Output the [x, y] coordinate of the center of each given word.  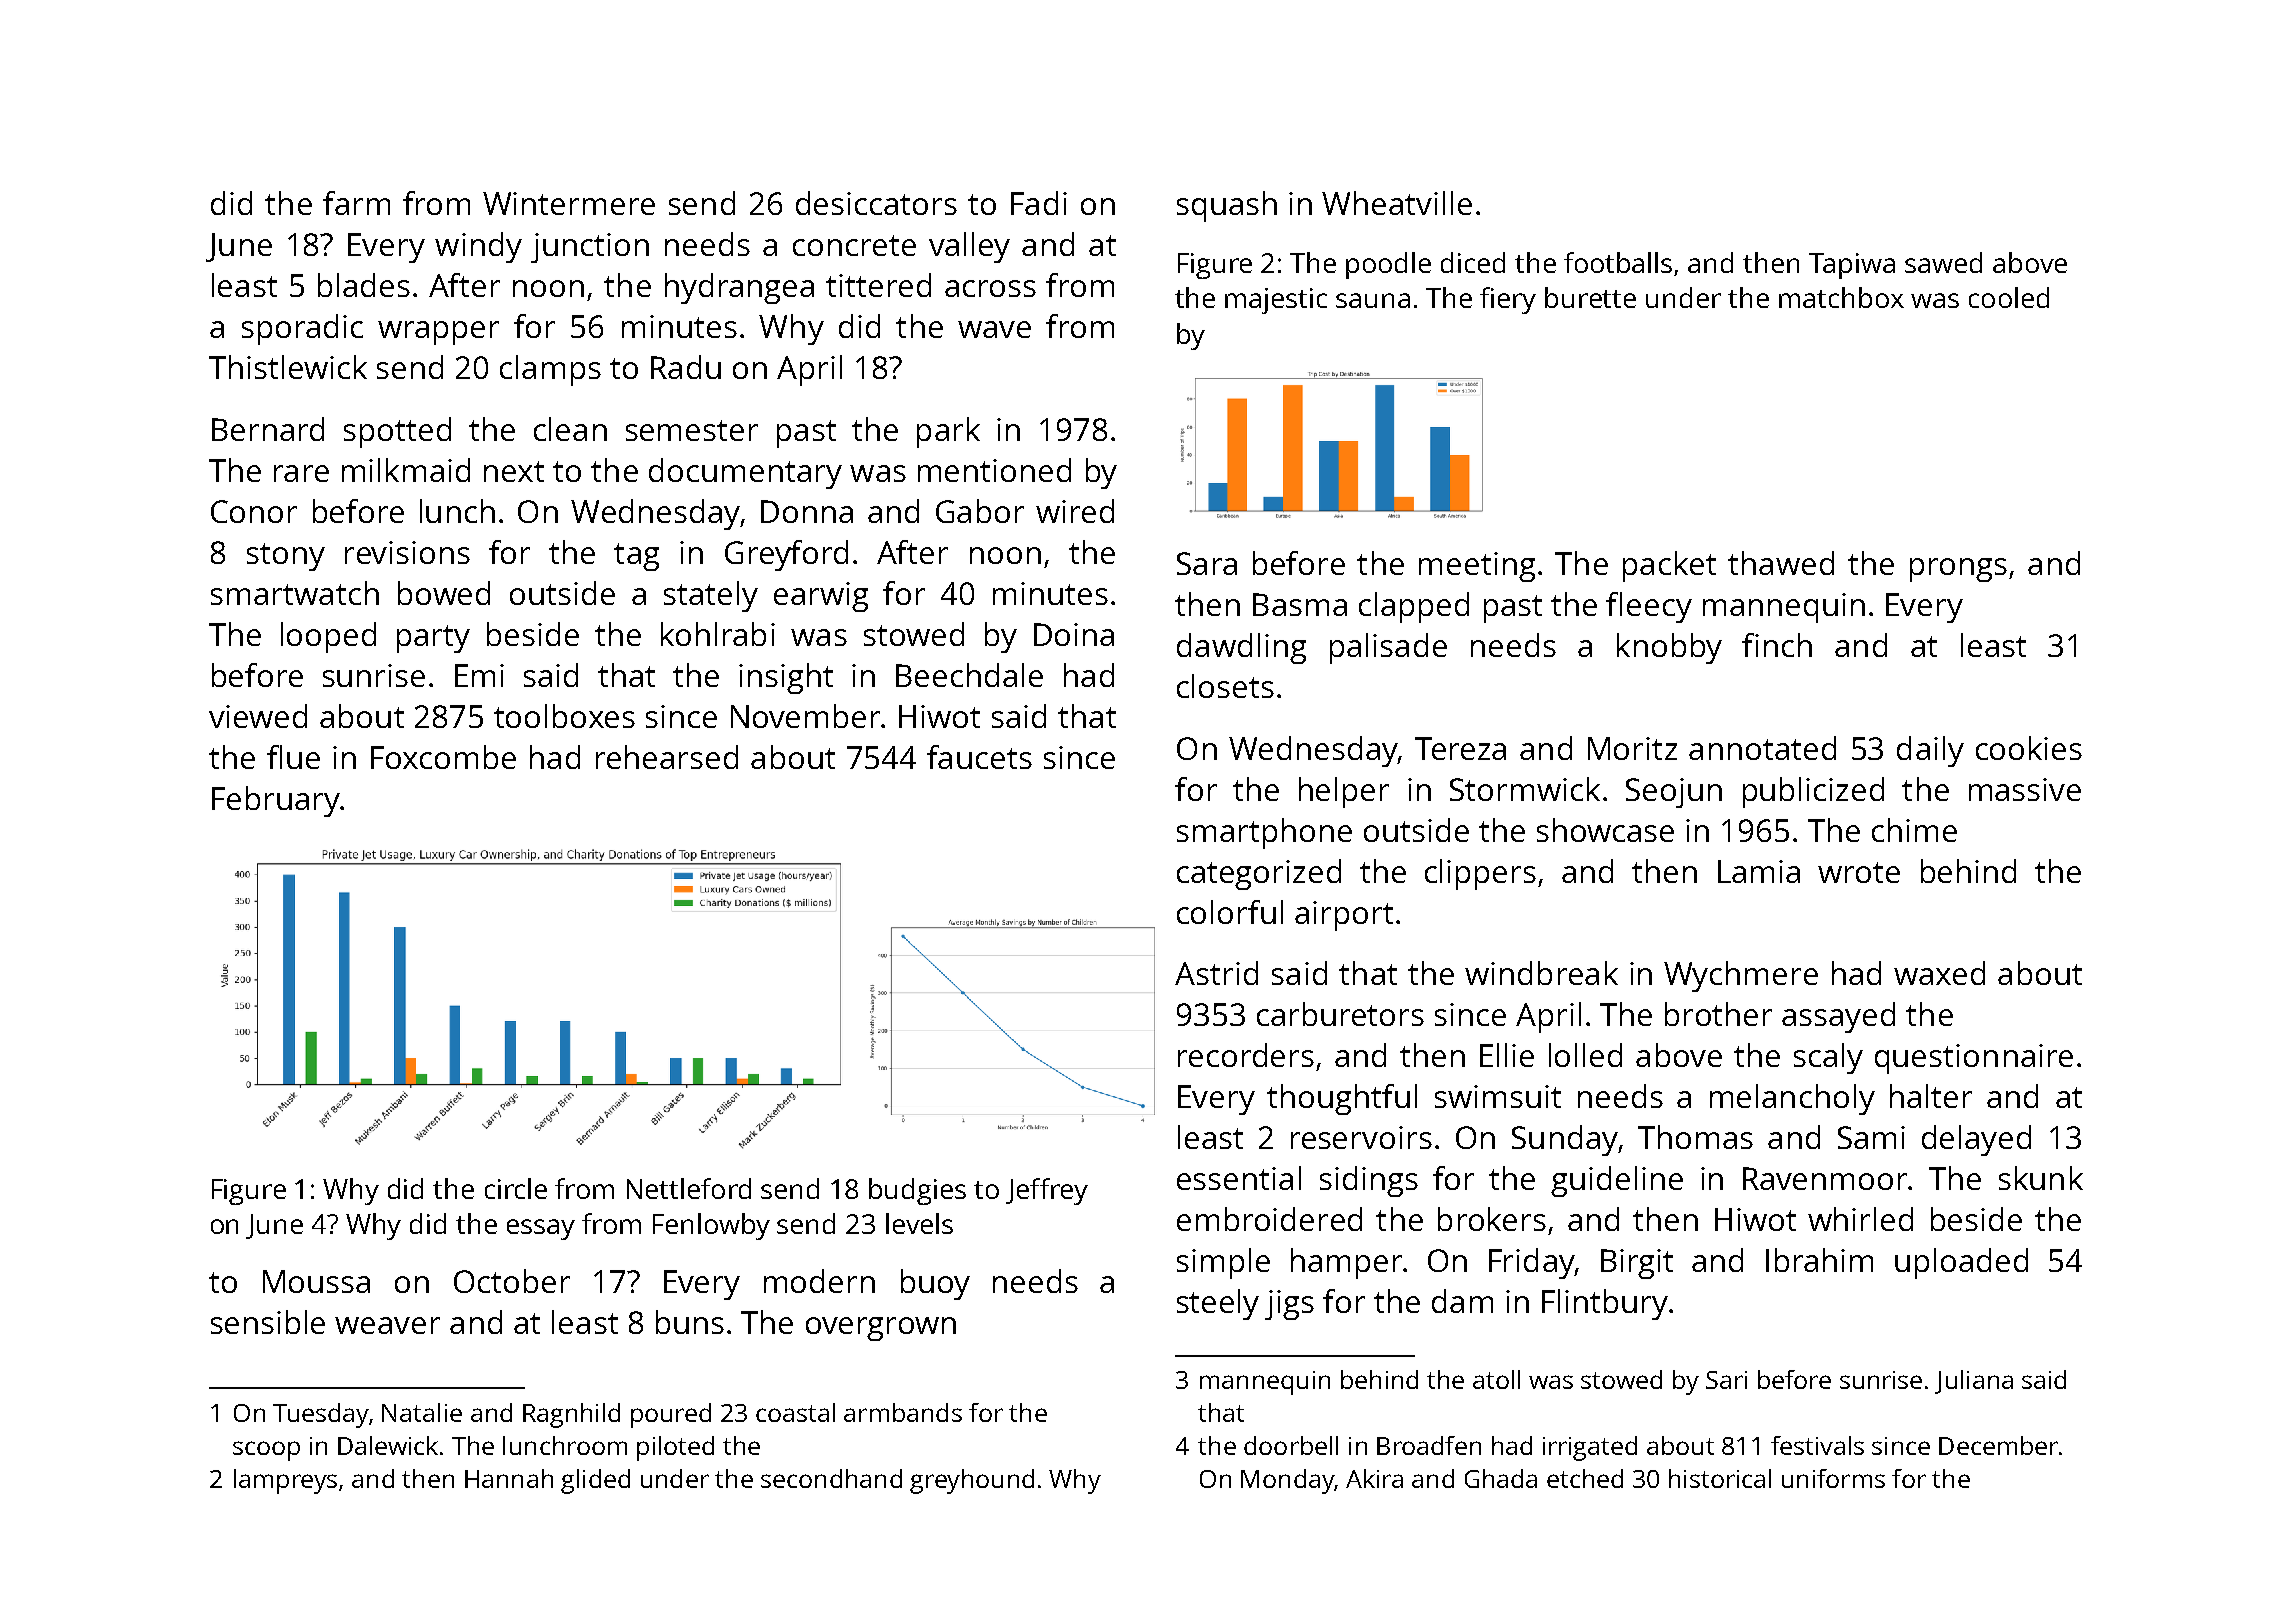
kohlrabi [718, 634]
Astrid [1216, 973]
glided [595, 1481]
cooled [2009, 297]
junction [590, 248]
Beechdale [969, 675]
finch [1777, 645]
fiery [1508, 300]
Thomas [1695, 1137]
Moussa [316, 1281]
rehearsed [667, 757]
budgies [917, 1191]
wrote [1859, 872]
